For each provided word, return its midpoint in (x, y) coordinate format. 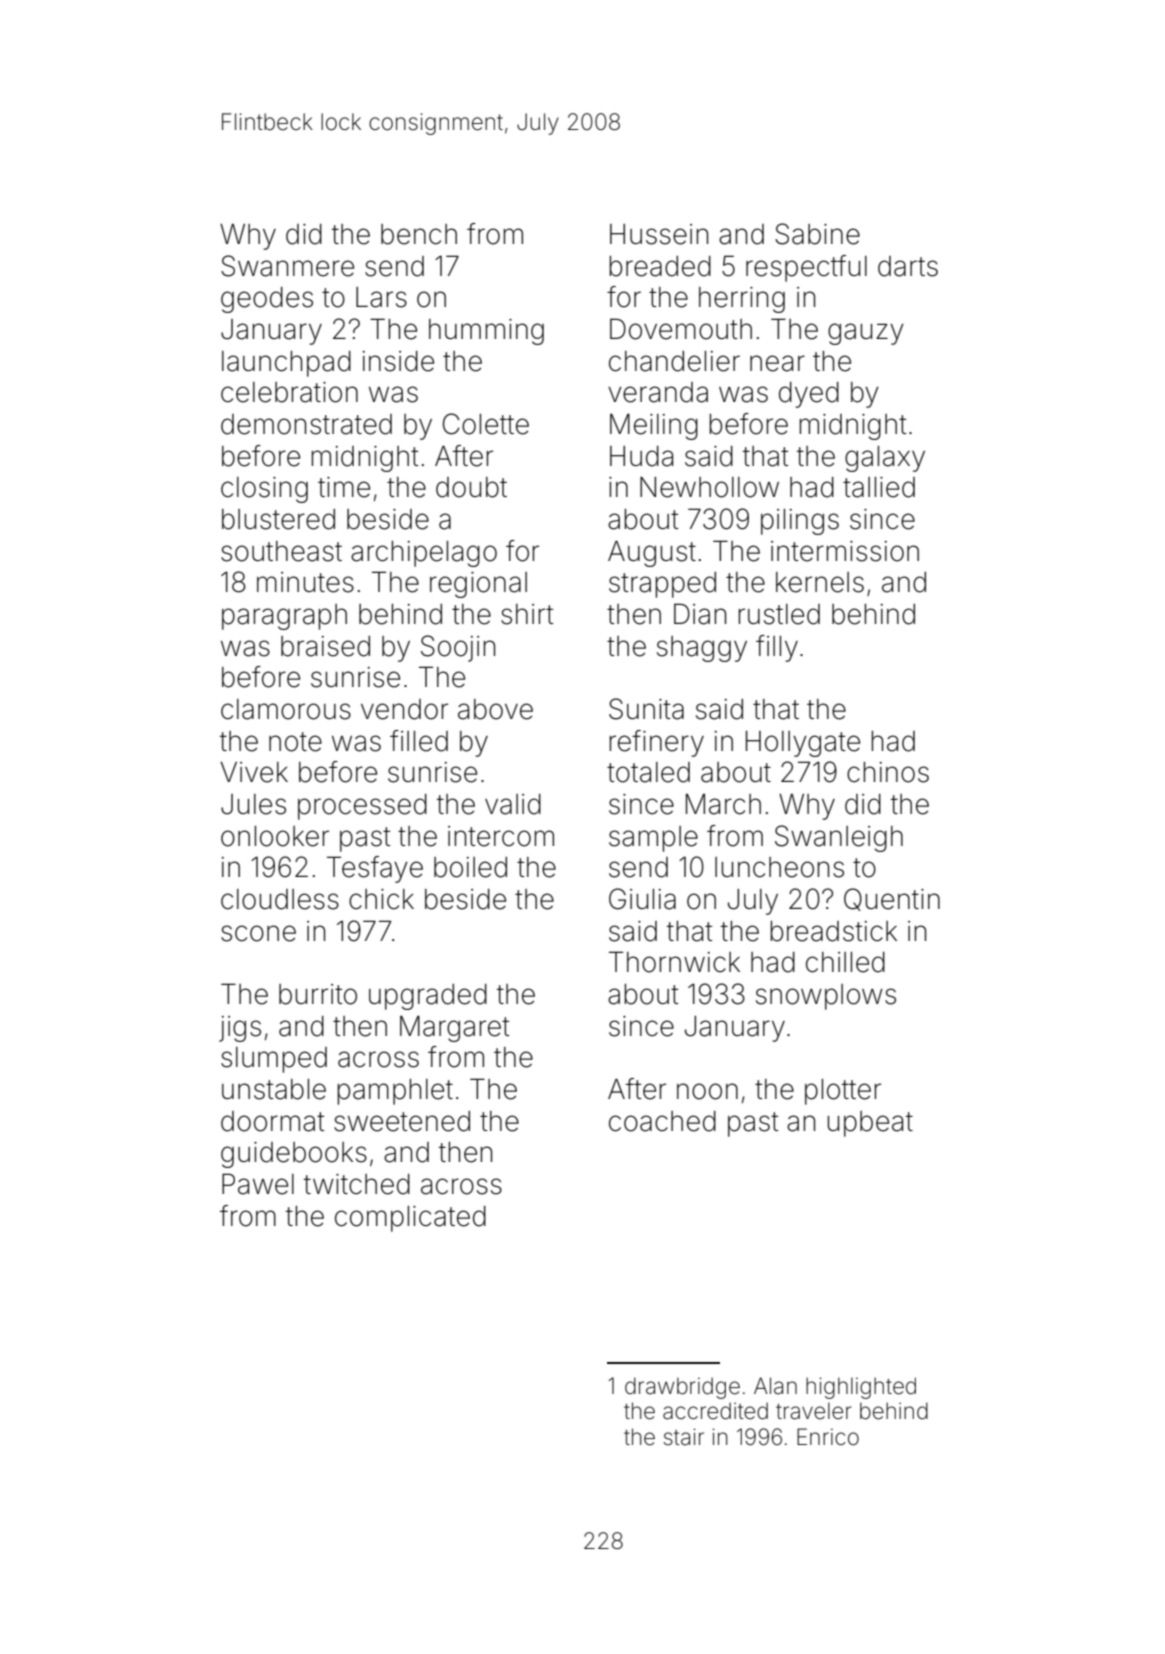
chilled (845, 962)
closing (264, 490)
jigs (240, 1029)
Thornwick (674, 962)
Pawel (258, 1184)
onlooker (275, 836)
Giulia (642, 899)
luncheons (779, 867)
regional (478, 585)
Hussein (659, 234)
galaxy (885, 459)
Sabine (817, 234)
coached (662, 1121)
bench (419, 234)
